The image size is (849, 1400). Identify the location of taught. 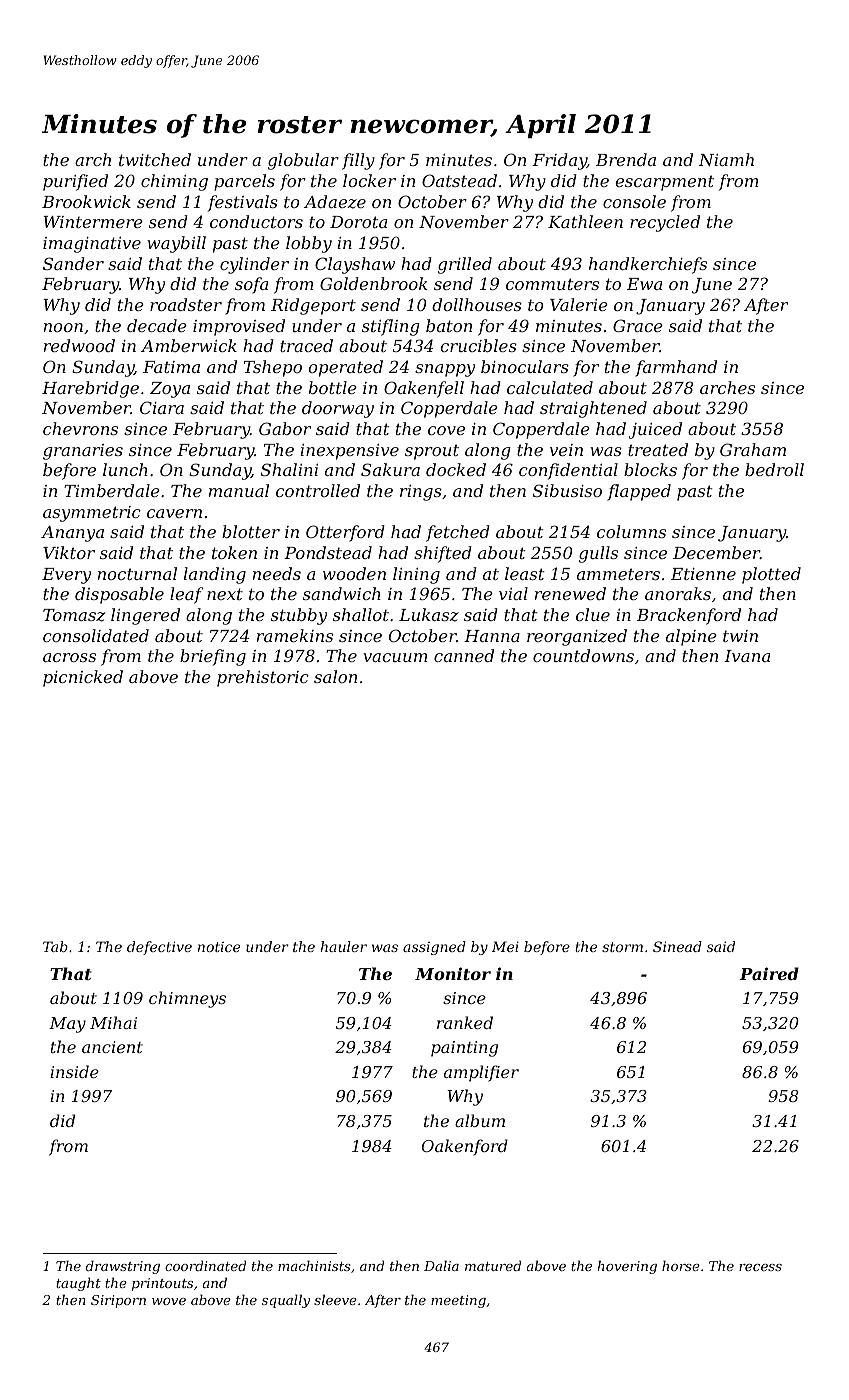
(78, 1284).
